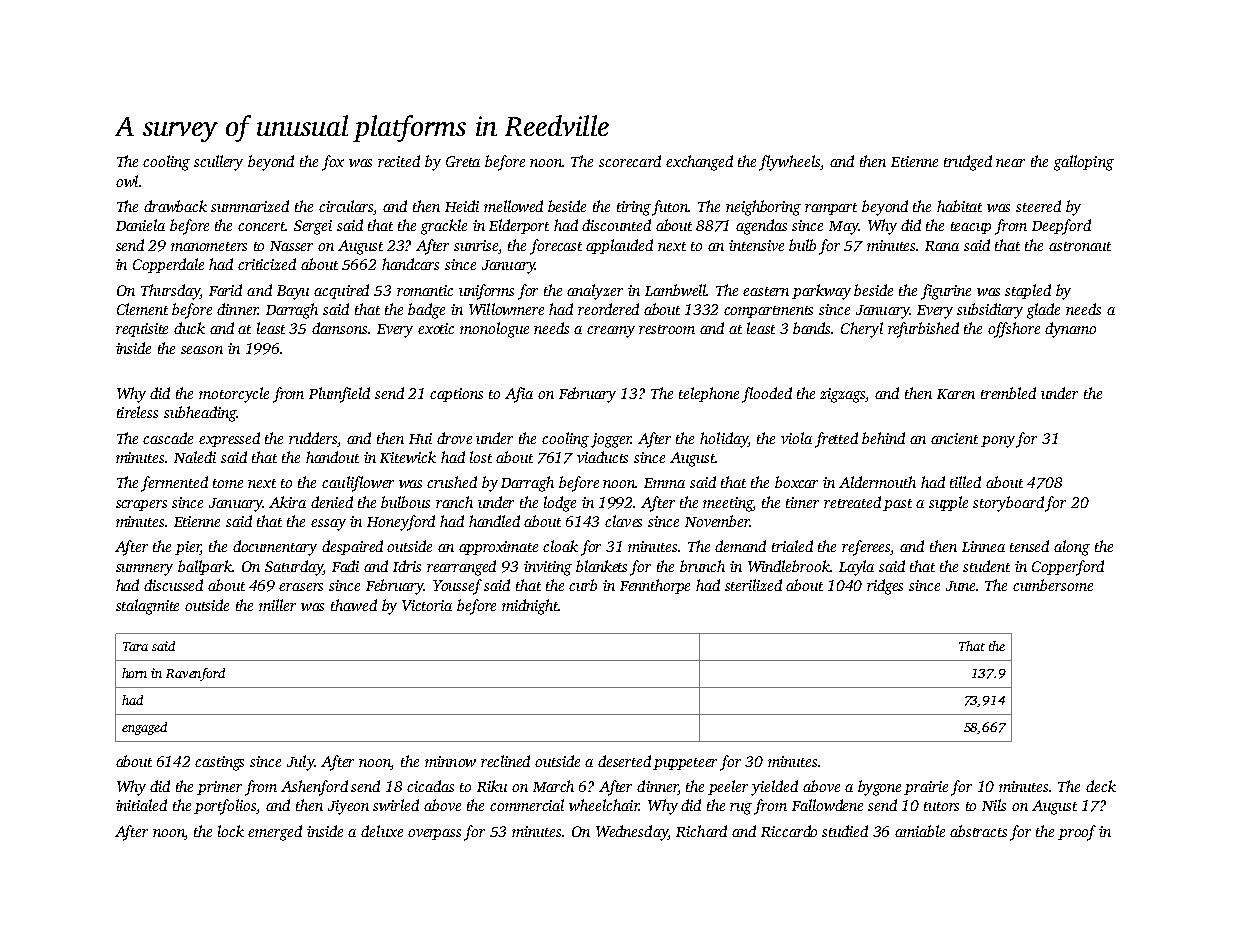 The image size is (1233, 952). What do you see at coordinates (530, 607) in the screenshot?
I see `midnight` at bounding box center [530, 607].
